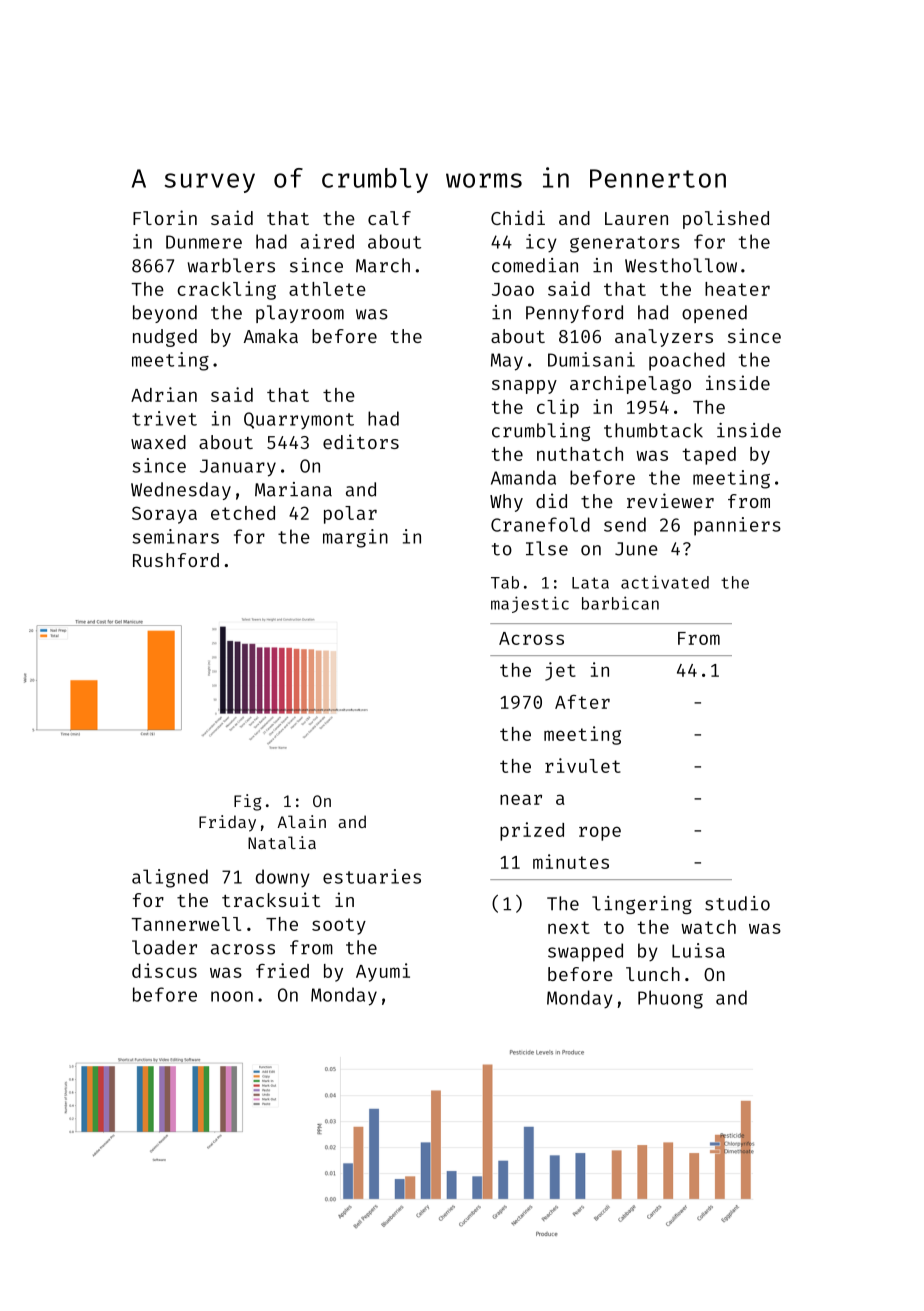 This screenshot has width=924, height=1311. Describe the element at coordinates (170, 878) in the screenshot. I see `aligned` at that location.
